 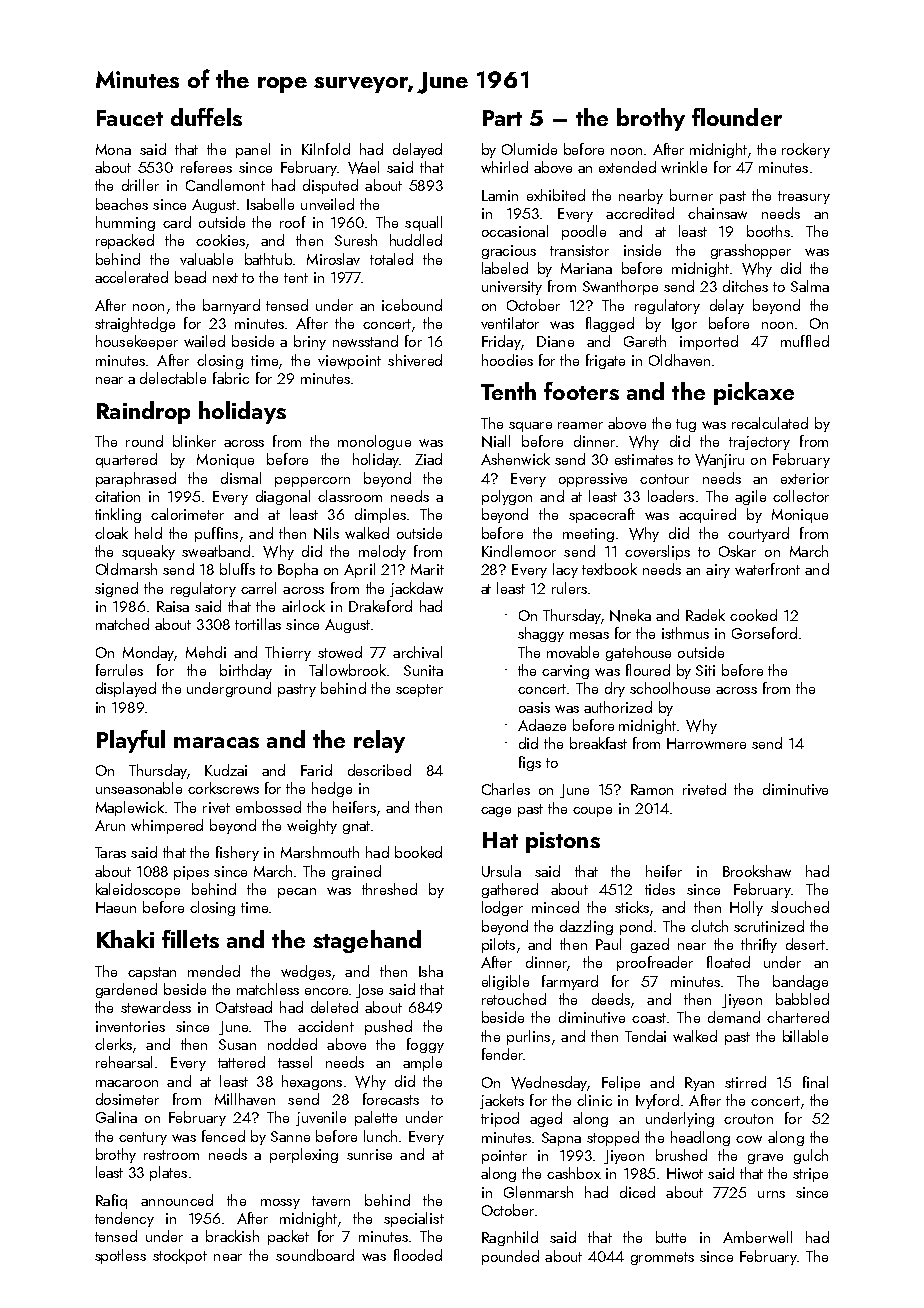 What do you see at coordinates (369, 991) in the page?
I see `Jose` at bounding box center [369, 991].
